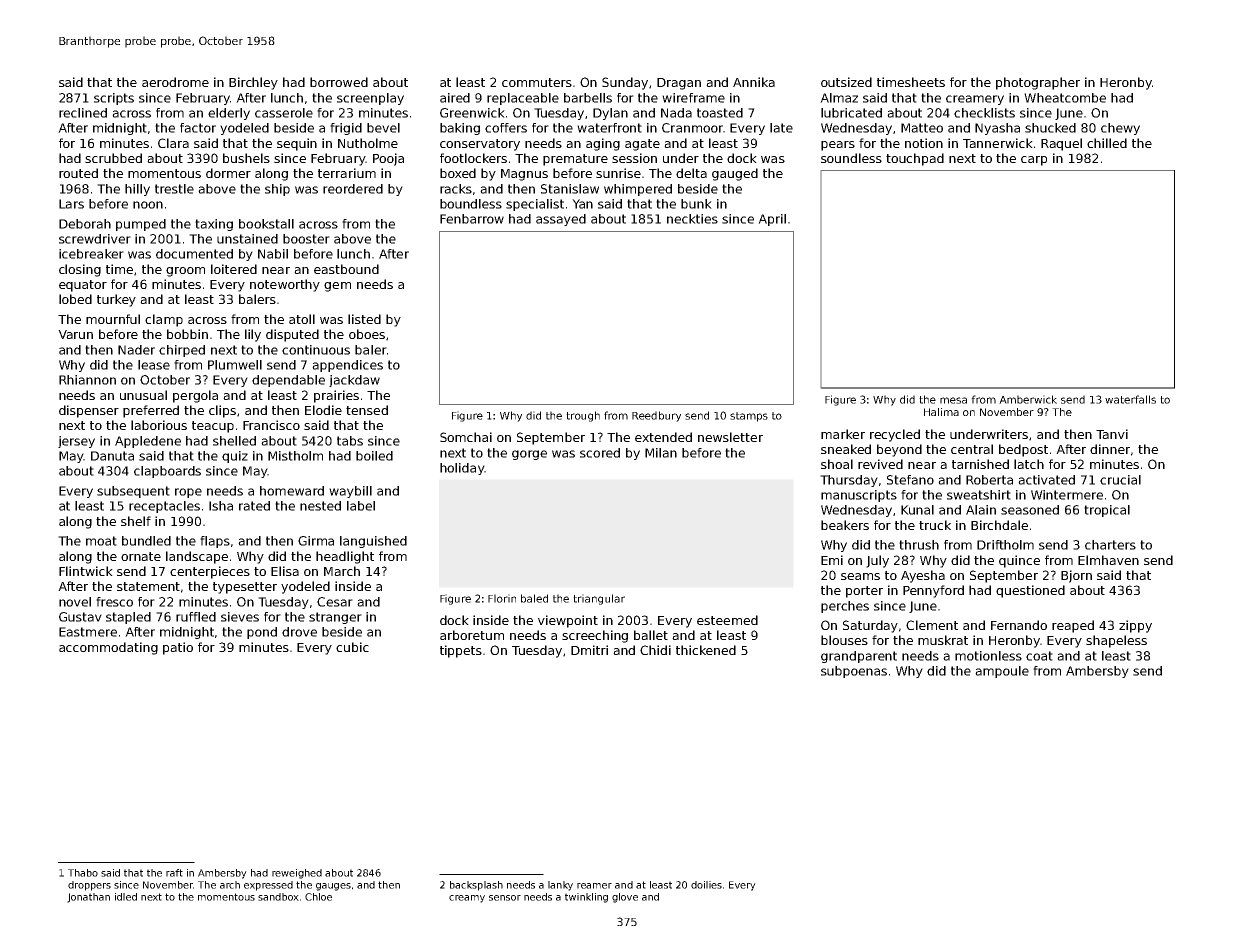 This image has height=952, width=1233. What do you see at coordinates (126, 897) in the image?
I see `idled` at bounding box center [126, 897].
